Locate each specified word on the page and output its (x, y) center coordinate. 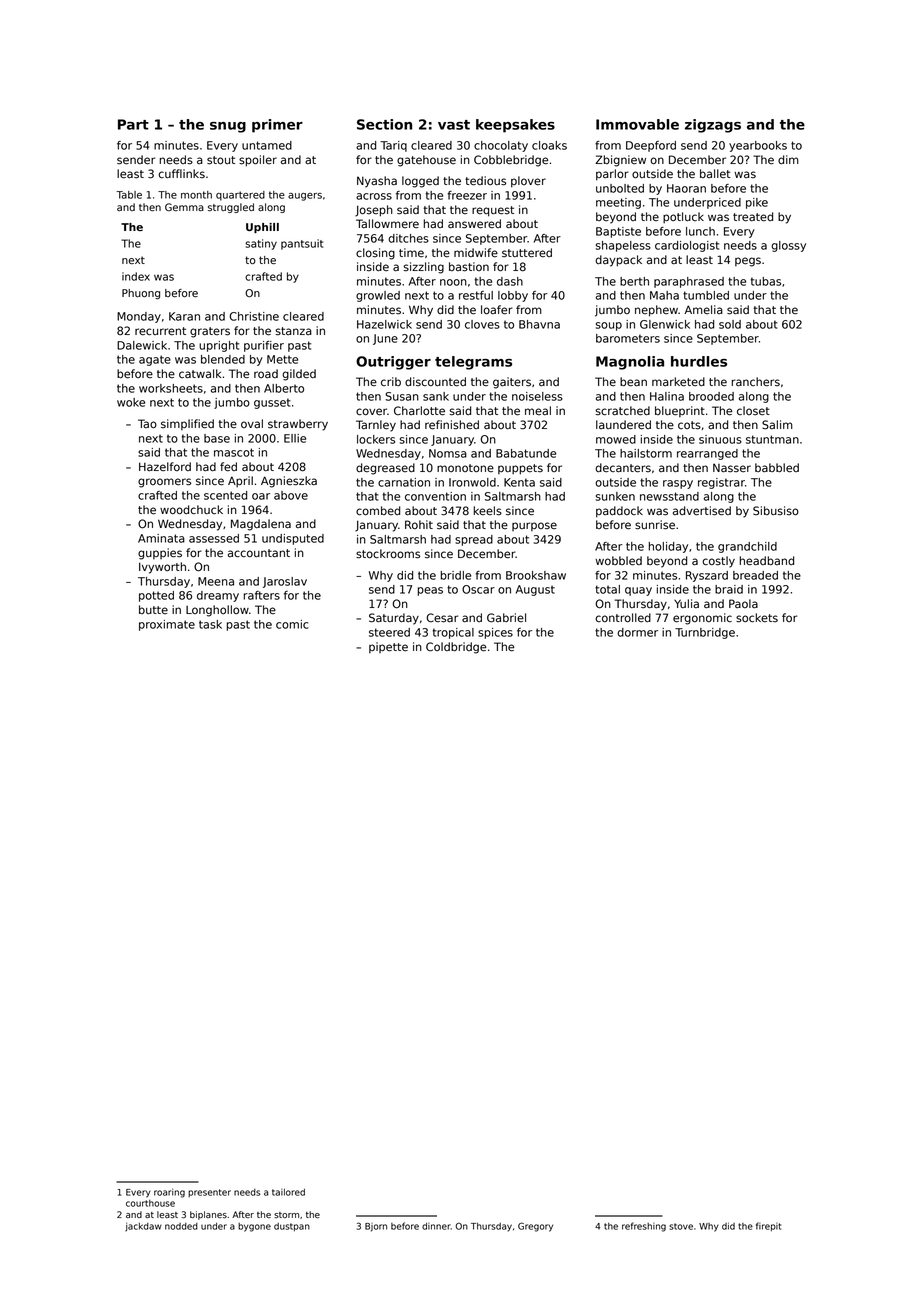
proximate (167, 625)
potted (156, 596)
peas (430, 591)
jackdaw (143, 1227)
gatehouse (426, 161)
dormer (637, 632)
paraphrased (689, 282)
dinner (436, 1226)
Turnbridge (705, 633)
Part (133, 124)
